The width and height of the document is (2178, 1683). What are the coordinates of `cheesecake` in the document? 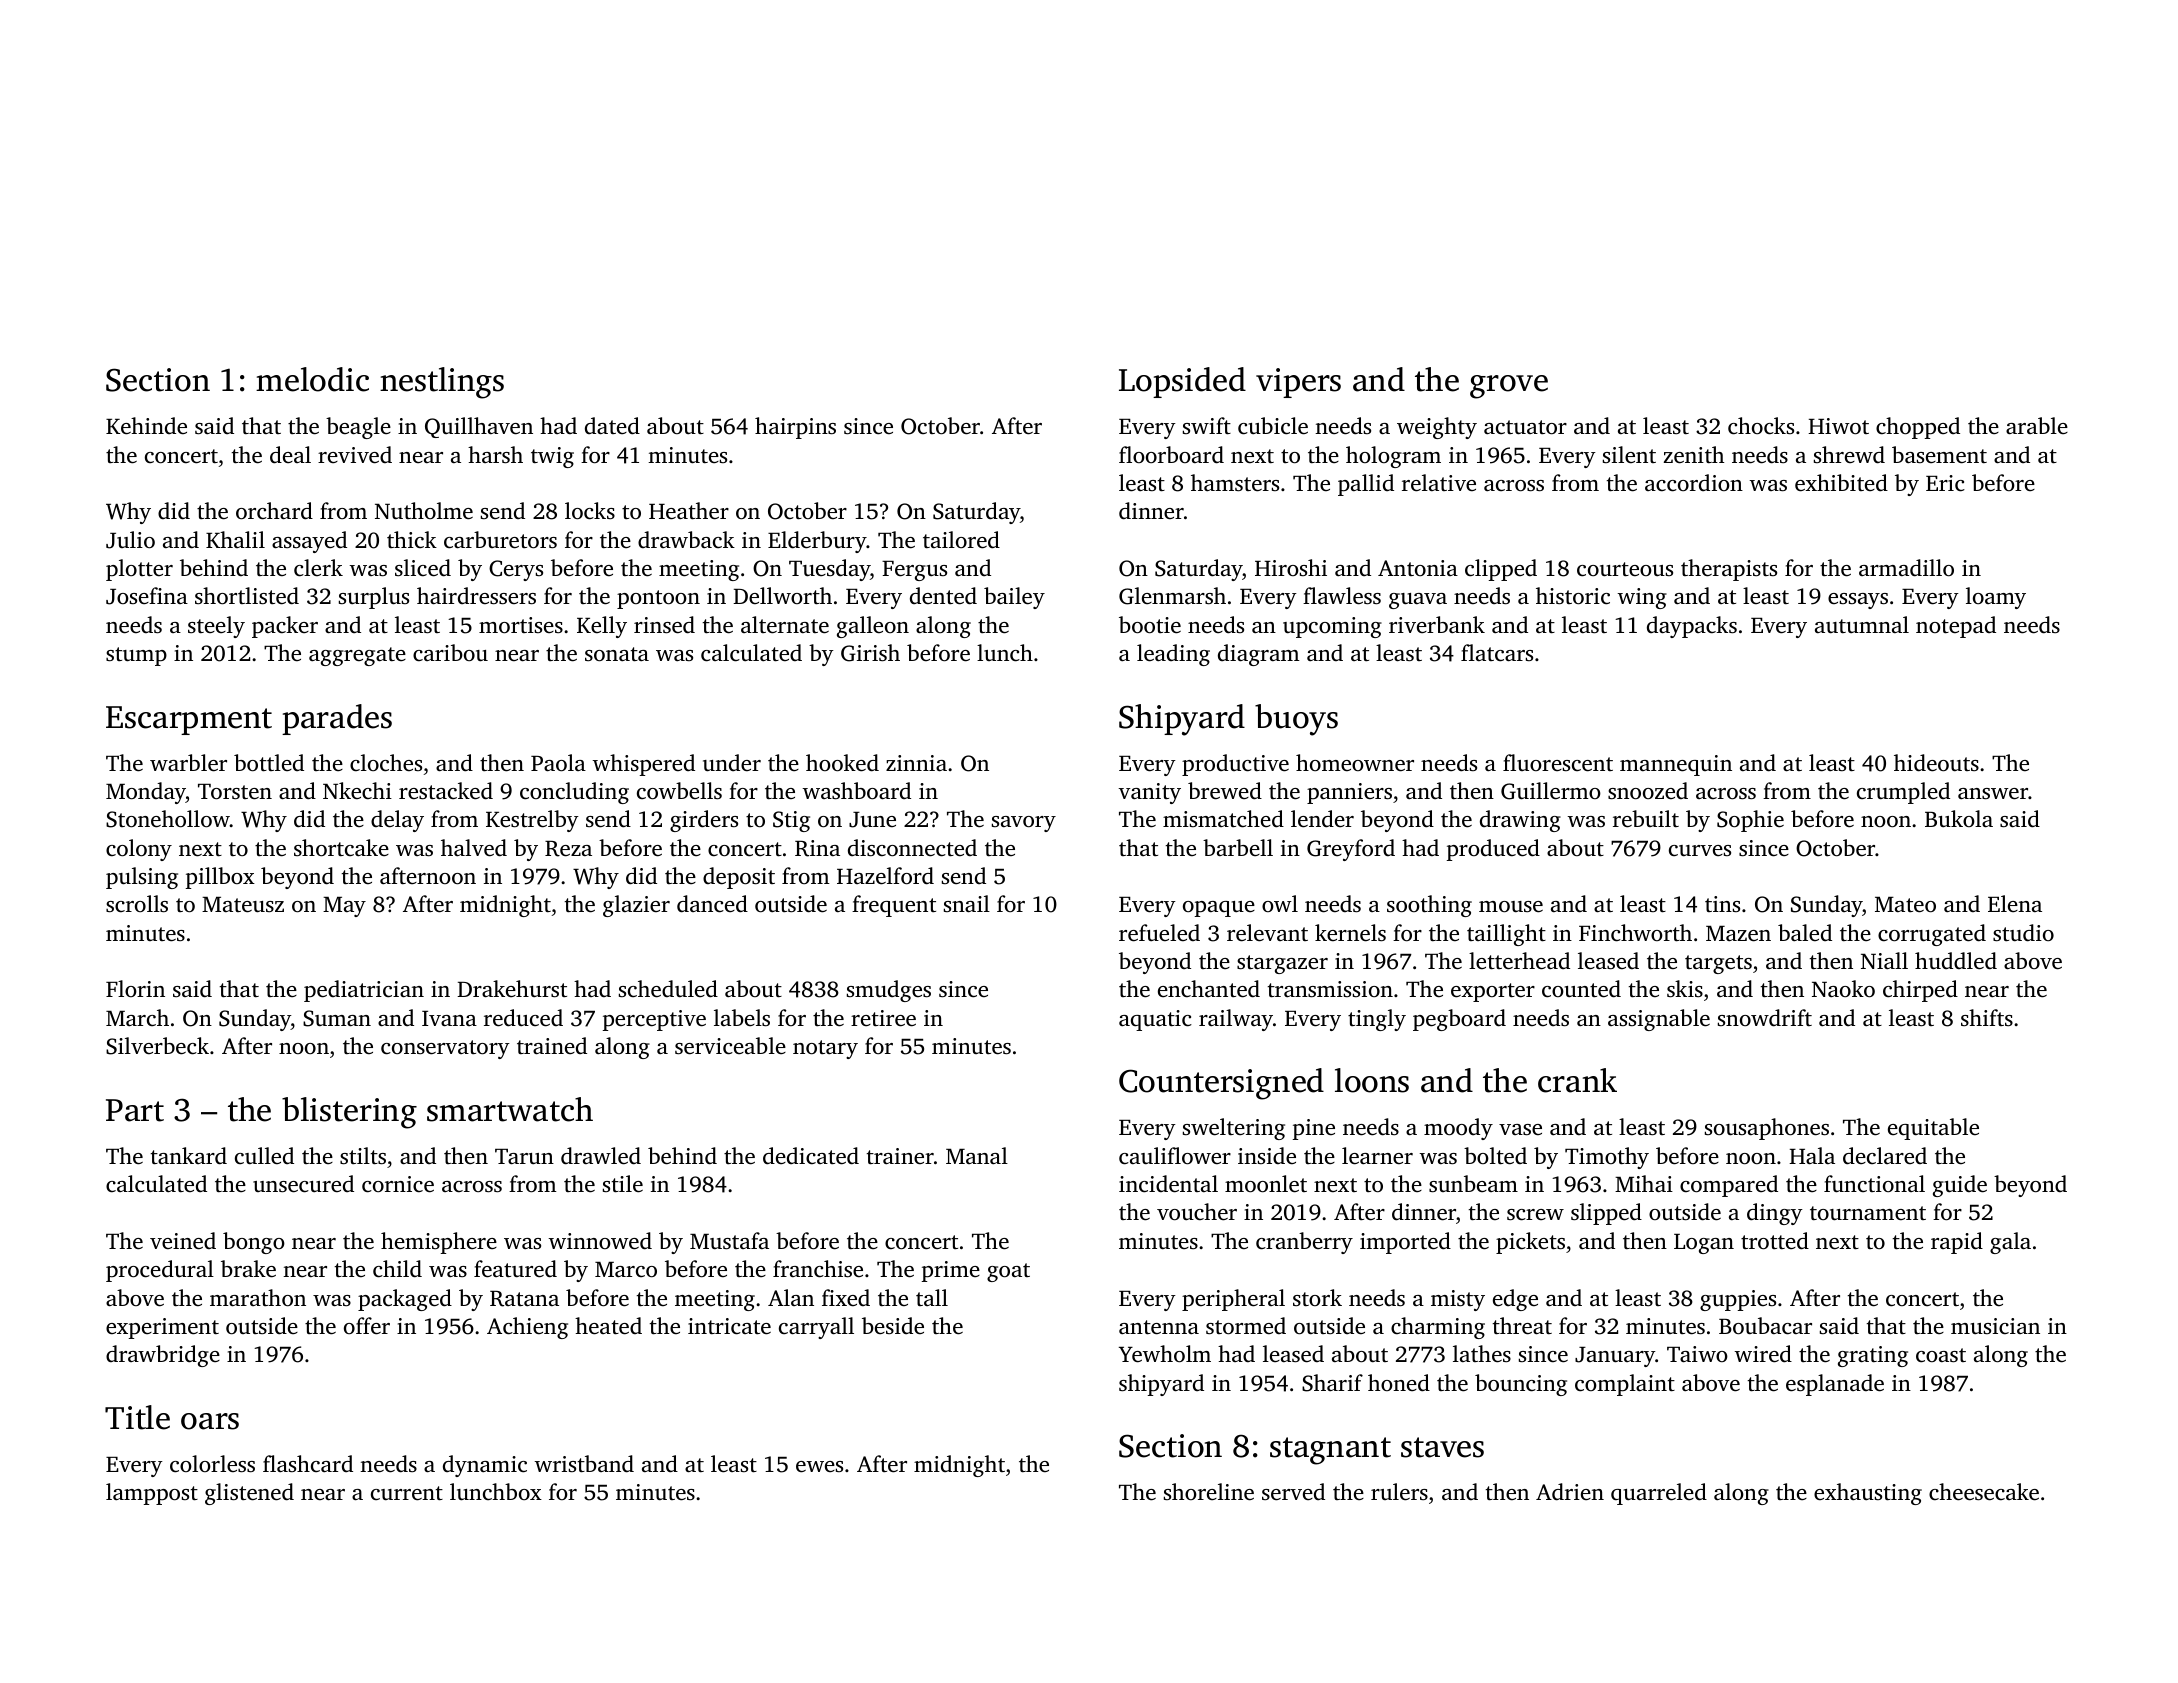 It's located at (1984, 1492).
